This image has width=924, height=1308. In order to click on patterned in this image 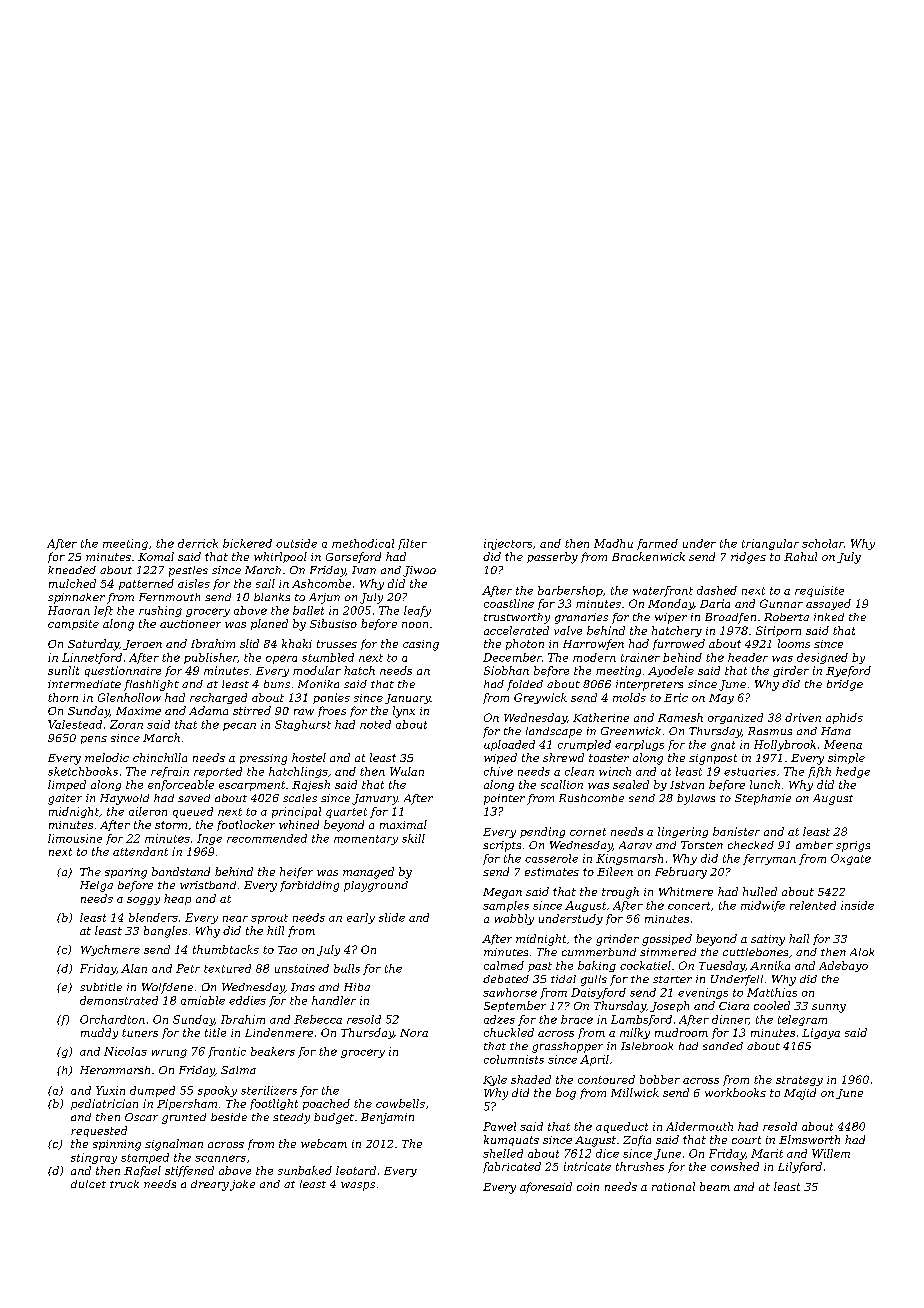, I will do `click(146, 584)`.
